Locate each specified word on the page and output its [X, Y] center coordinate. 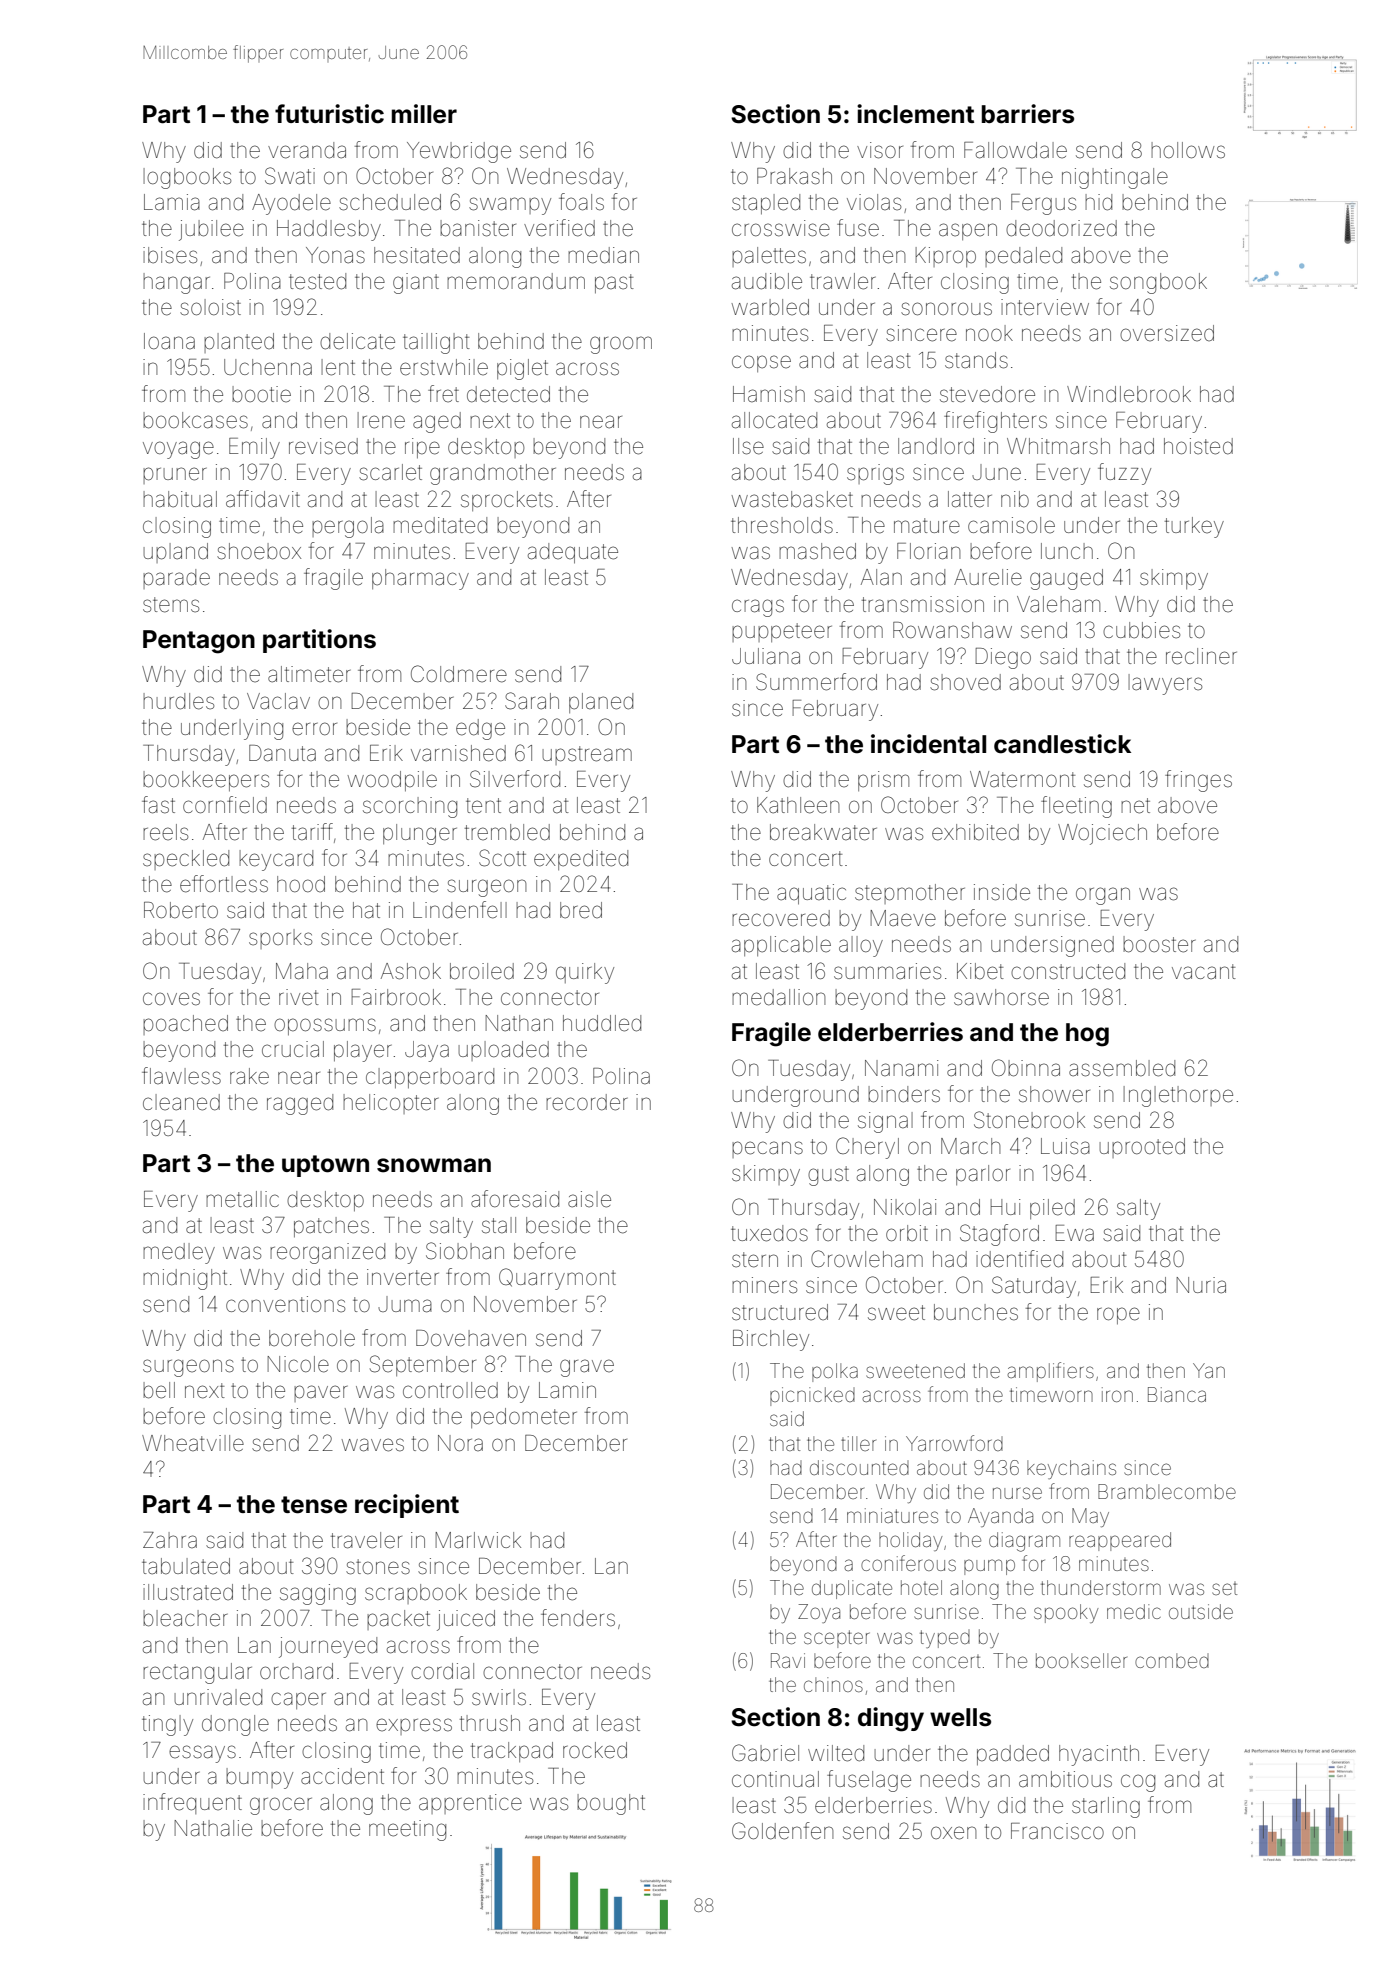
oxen [953, 1833]
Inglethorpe [1178, 1096]
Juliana [766, 656]
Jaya [427, 1051]
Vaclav [278, 701]
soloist [210, 307]
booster [1159, 944]
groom [621, 345]
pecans [767, 1149]
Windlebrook [1129, 394]
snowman [434, 1165]
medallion [778, 997]
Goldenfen [782, 1831]
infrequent [192, 1803]
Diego [1003, 658]
